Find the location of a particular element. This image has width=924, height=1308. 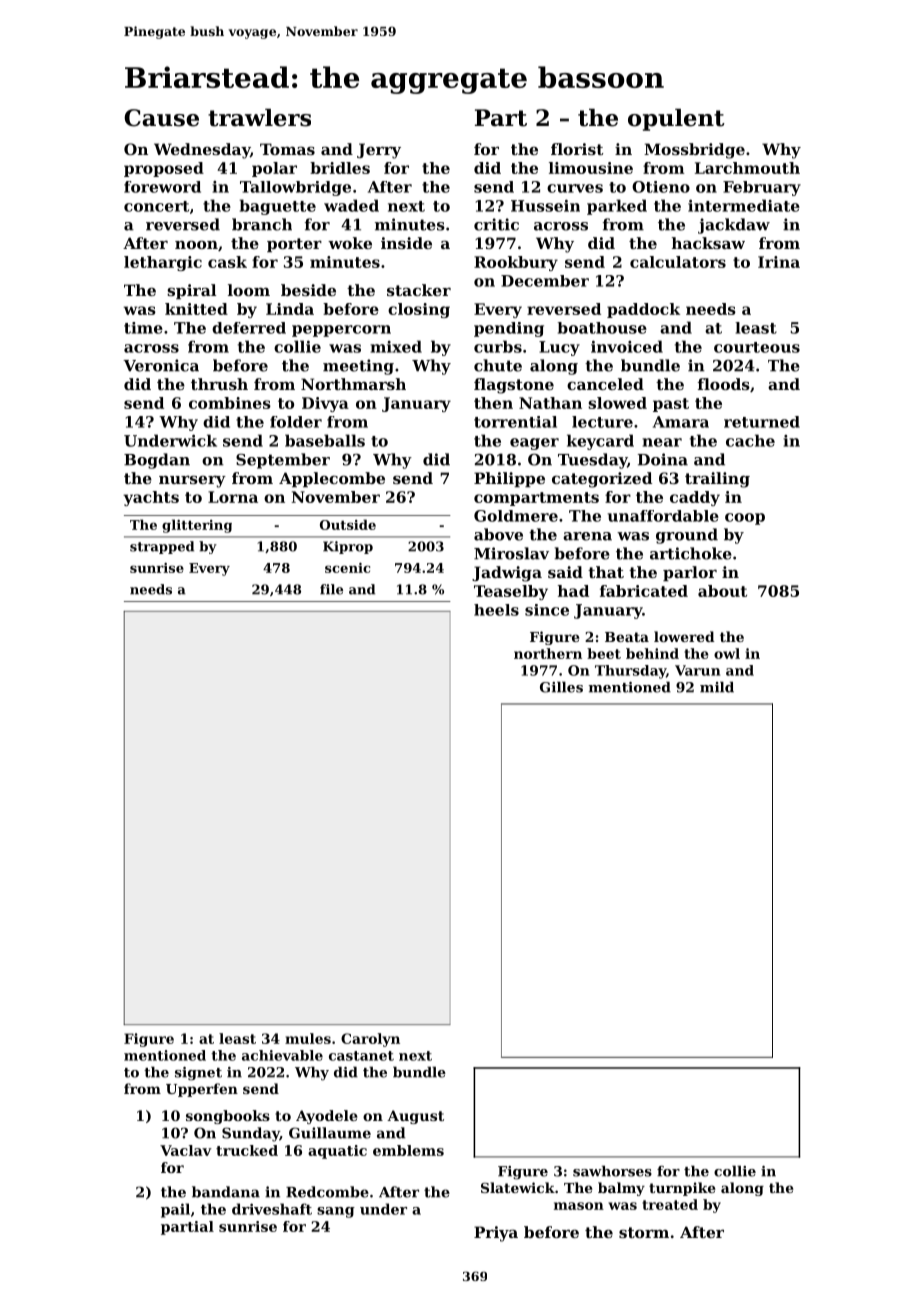

folder is located at coordinates (296, 422).
